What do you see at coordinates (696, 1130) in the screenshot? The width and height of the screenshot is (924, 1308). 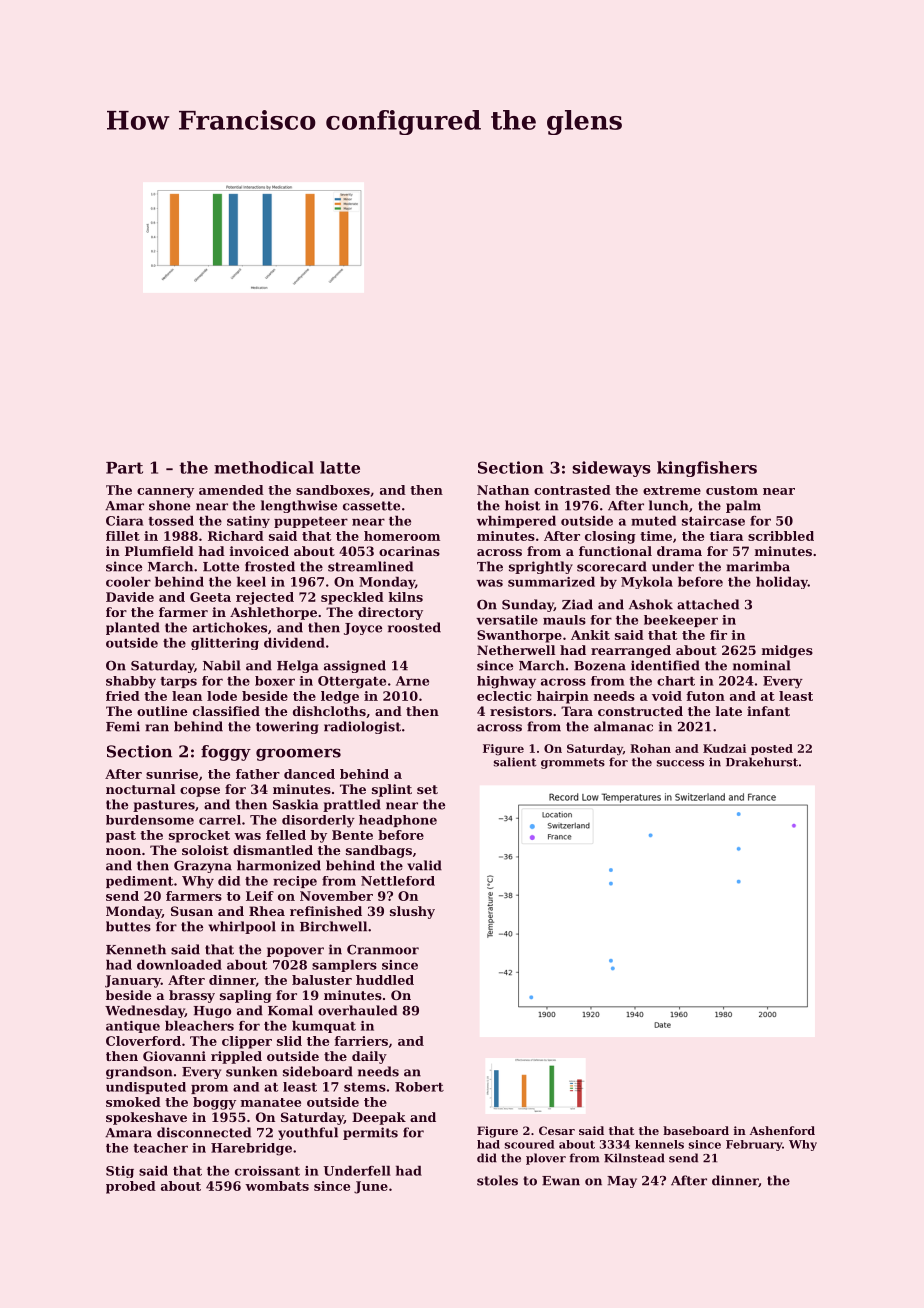 I see `baseboard` at bounding box center [696, 1130].
